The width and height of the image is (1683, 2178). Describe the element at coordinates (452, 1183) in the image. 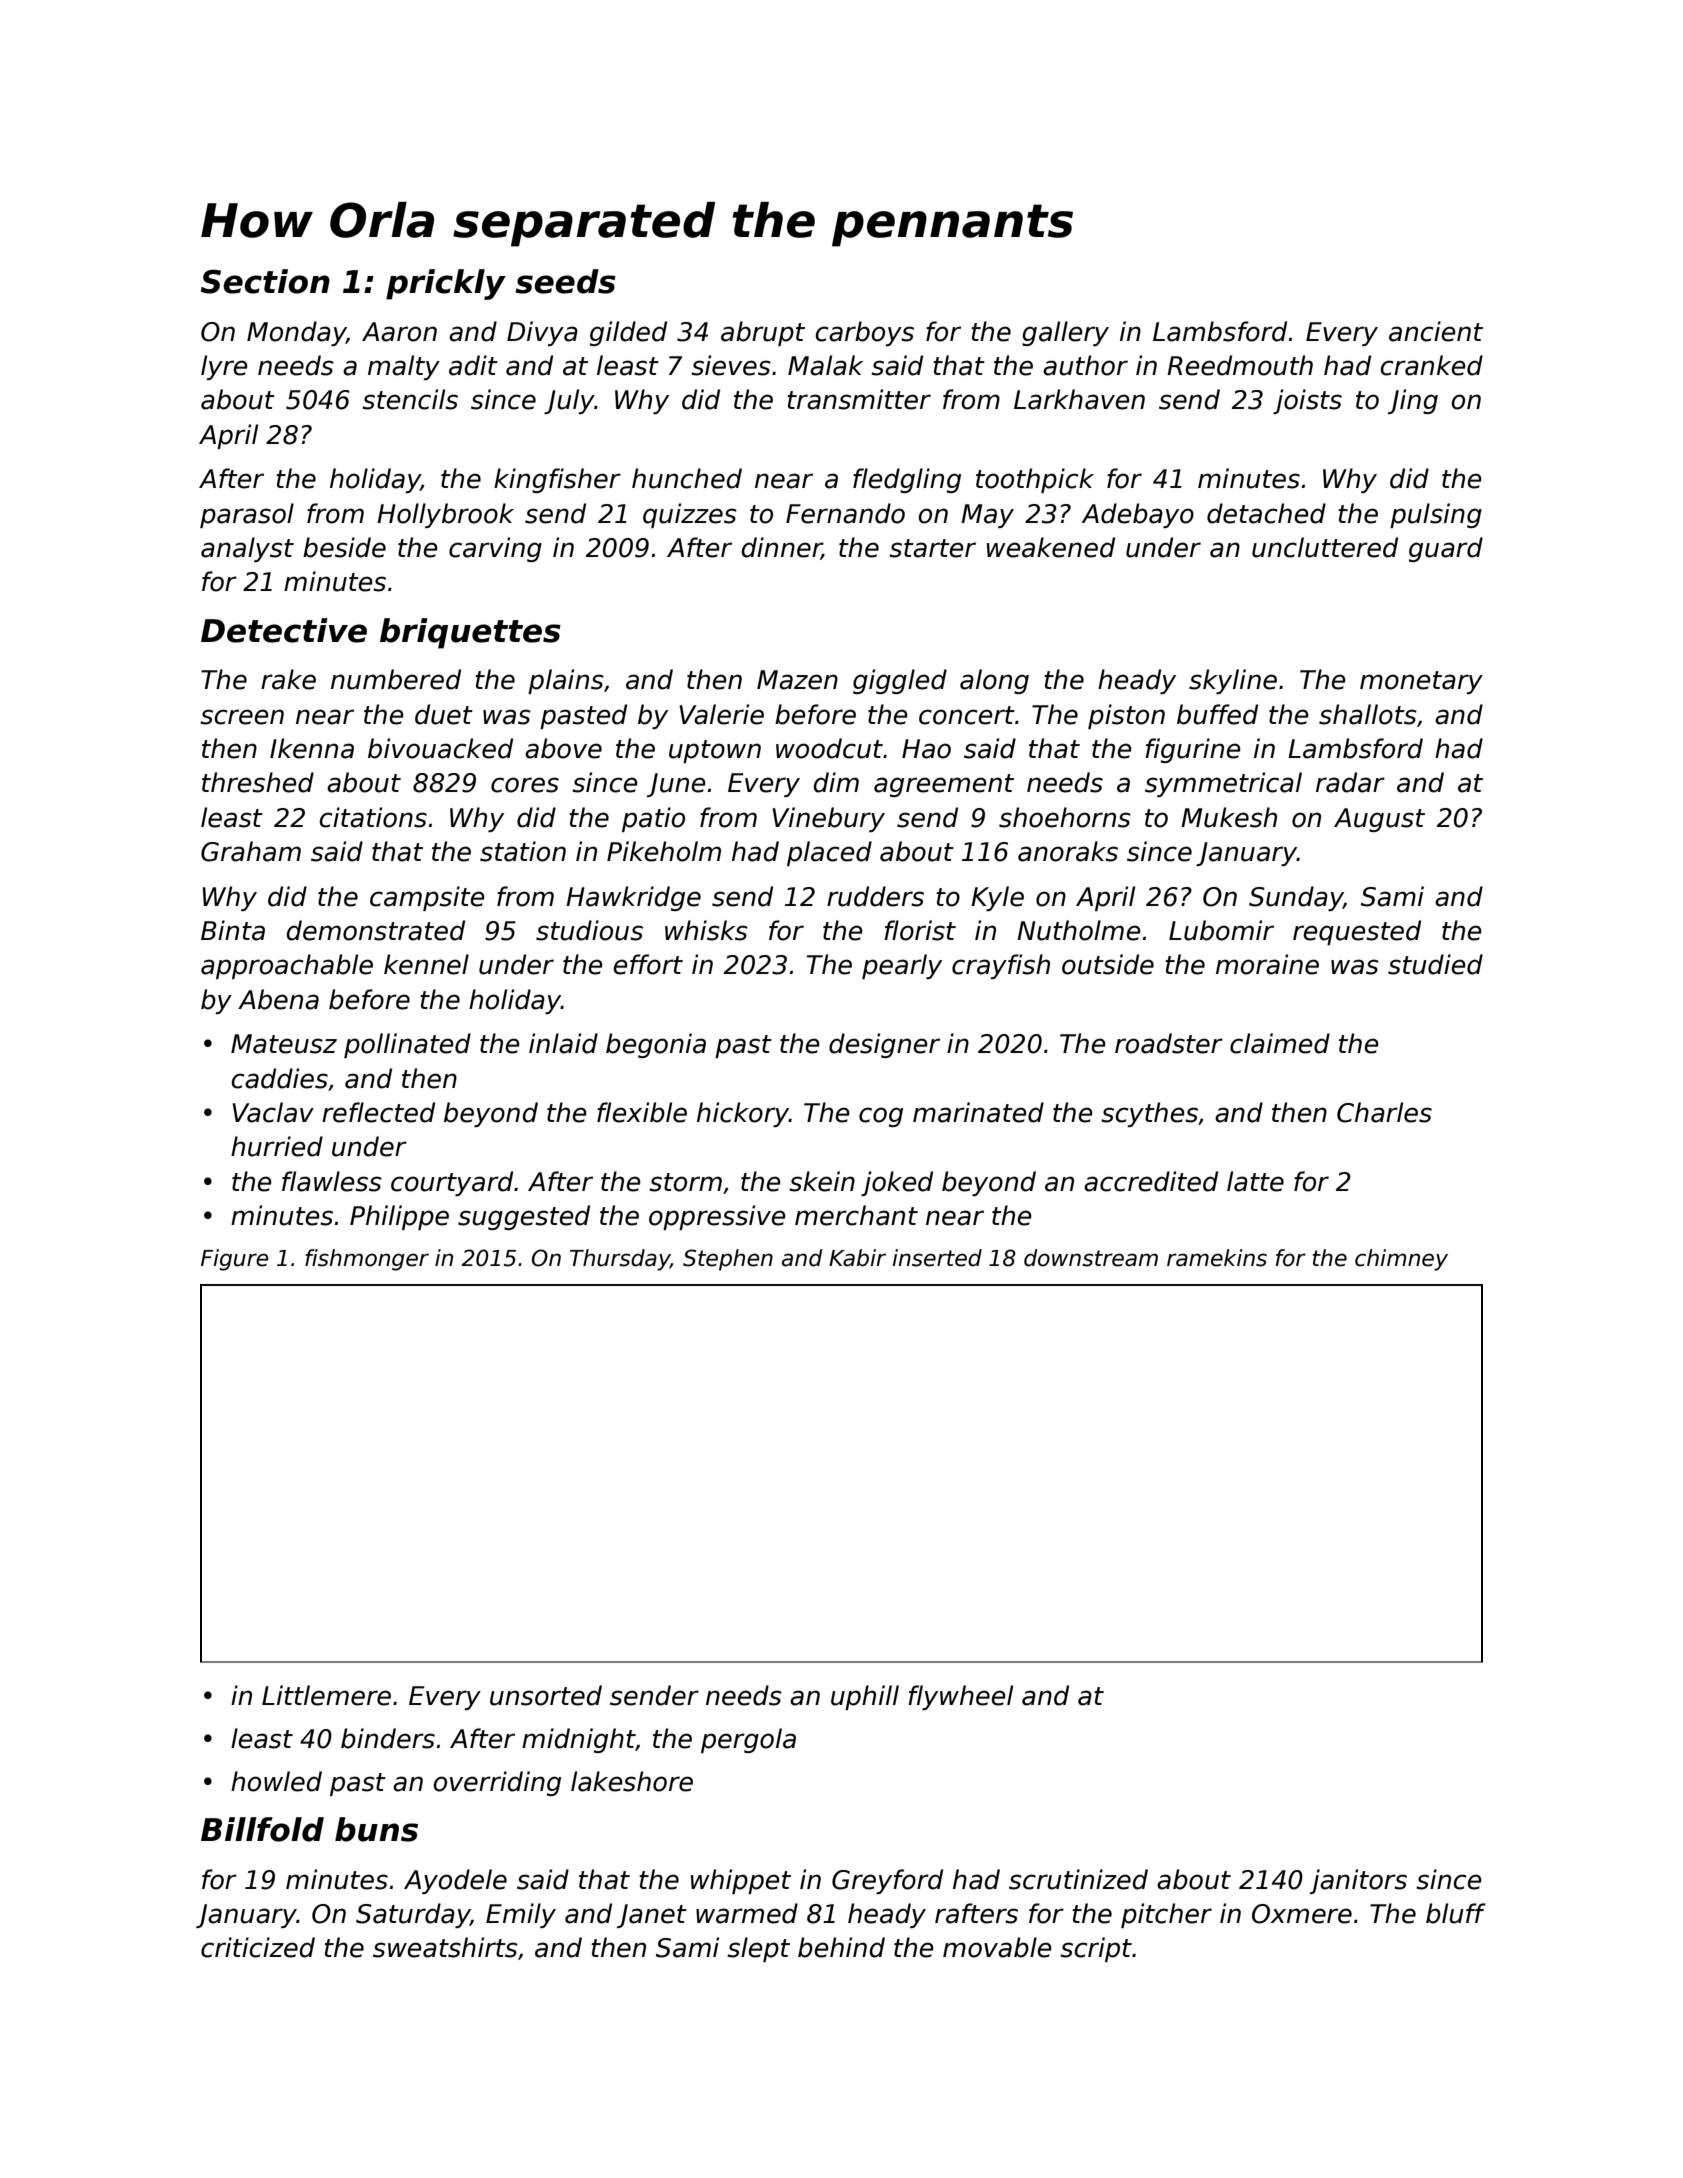

I see `courtyard` at that location.
